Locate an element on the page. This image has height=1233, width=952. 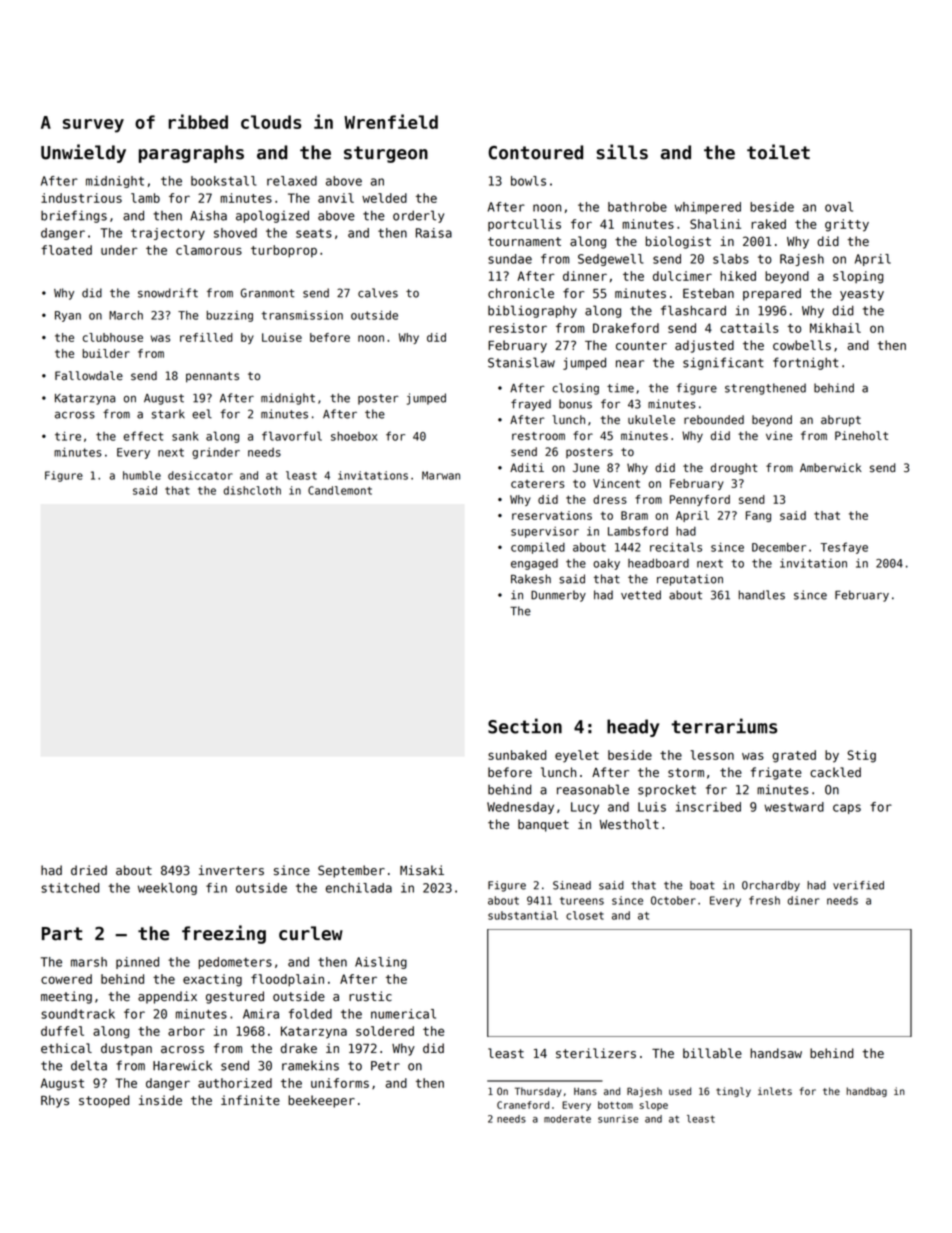
Amberwick is located at coordinates (831, 468).
